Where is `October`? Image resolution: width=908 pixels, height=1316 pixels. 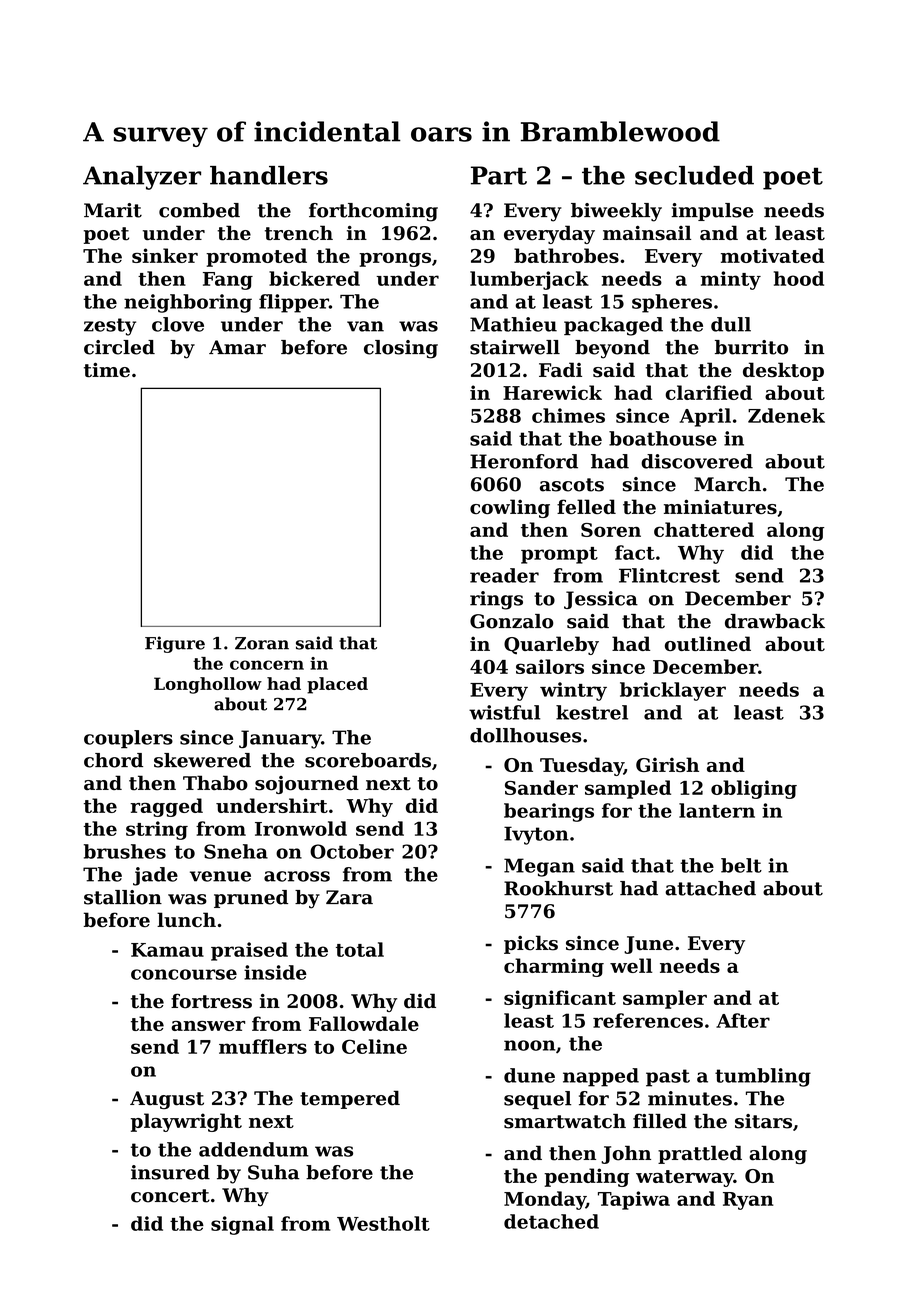 October is located at coordinates (352, 851).
